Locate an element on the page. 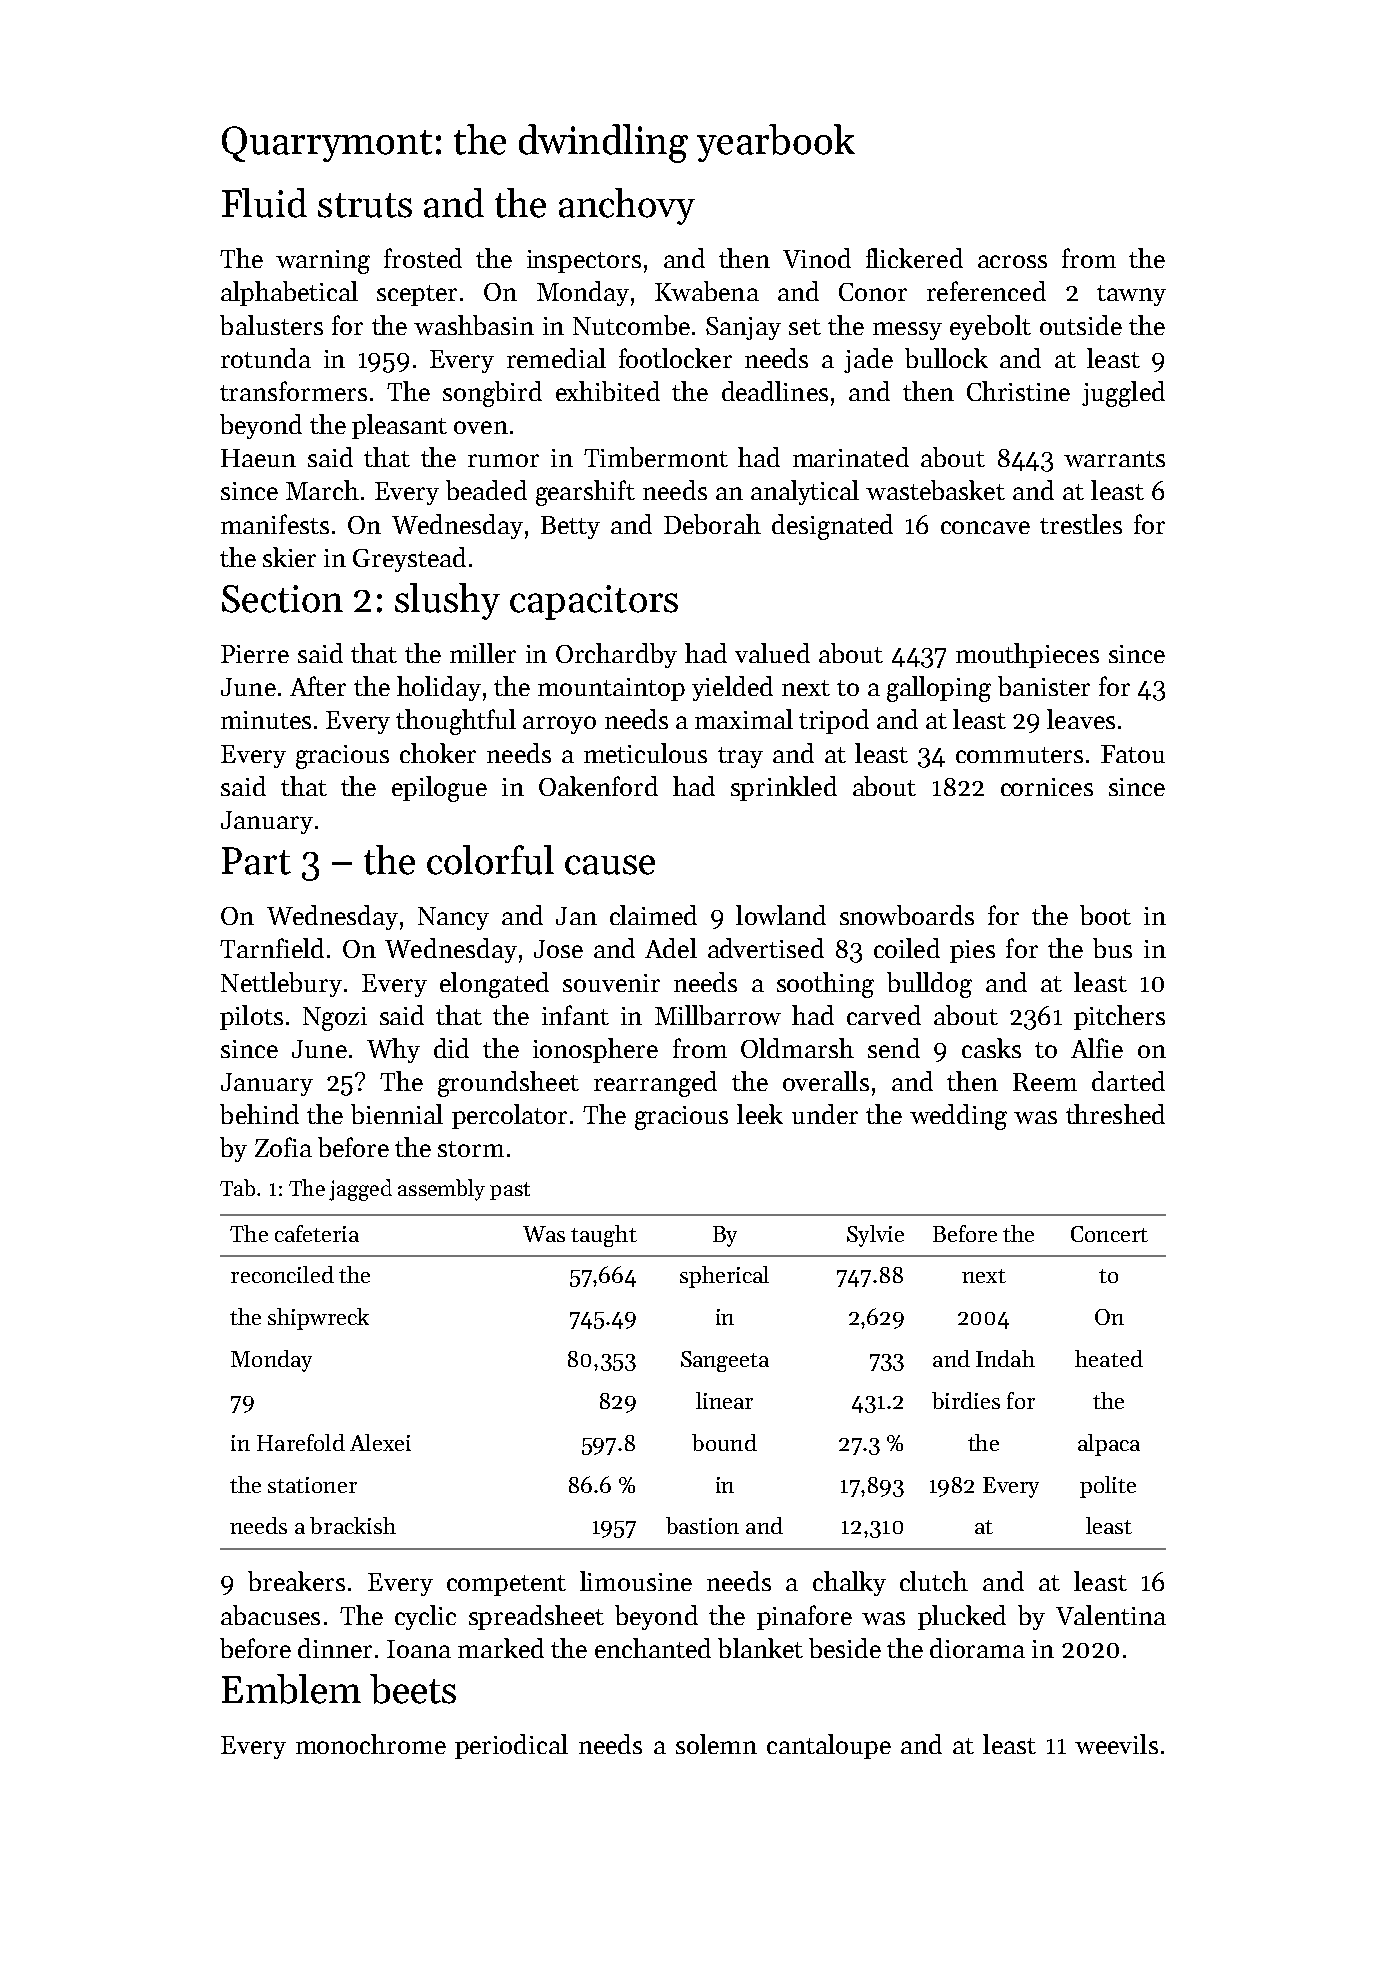  capacitors is located at coordinates (594, 602).
